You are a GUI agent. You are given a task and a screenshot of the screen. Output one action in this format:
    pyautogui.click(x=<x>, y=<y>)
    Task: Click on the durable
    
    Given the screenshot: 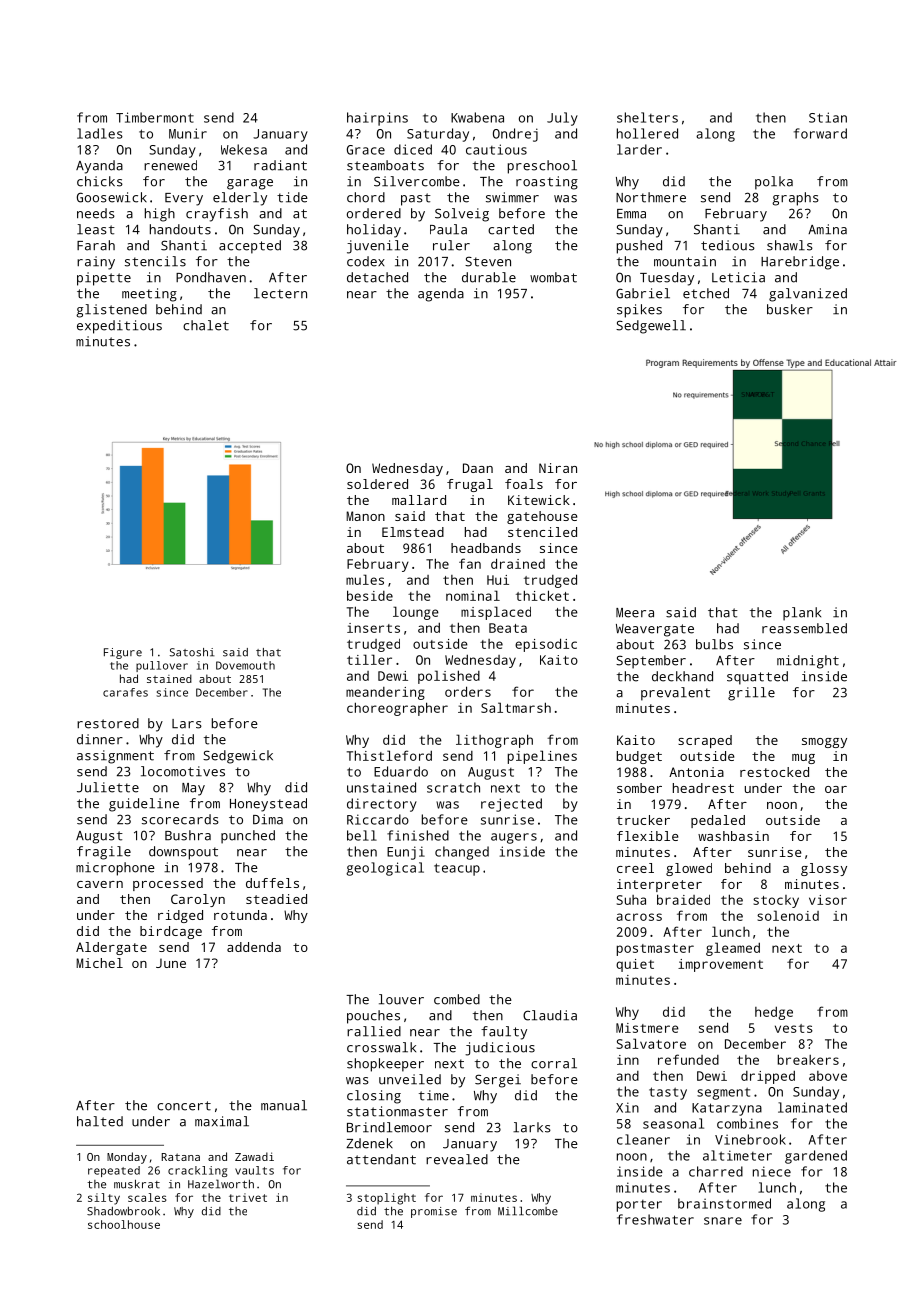 What is the action you would take?
    pyautogui.click(x=489, y=277)
